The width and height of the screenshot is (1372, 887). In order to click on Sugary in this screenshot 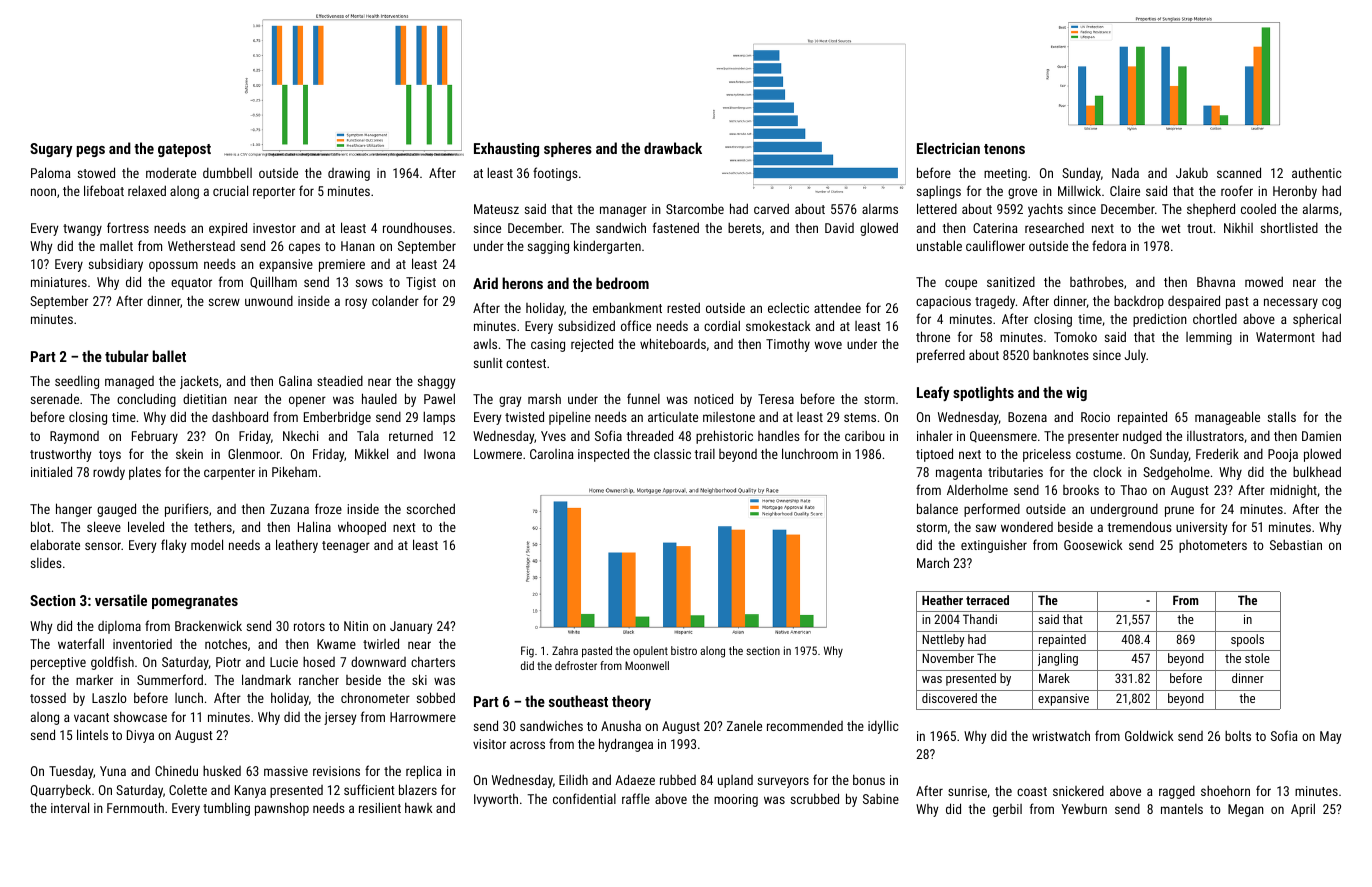, I will do `click(51, 150)`.
